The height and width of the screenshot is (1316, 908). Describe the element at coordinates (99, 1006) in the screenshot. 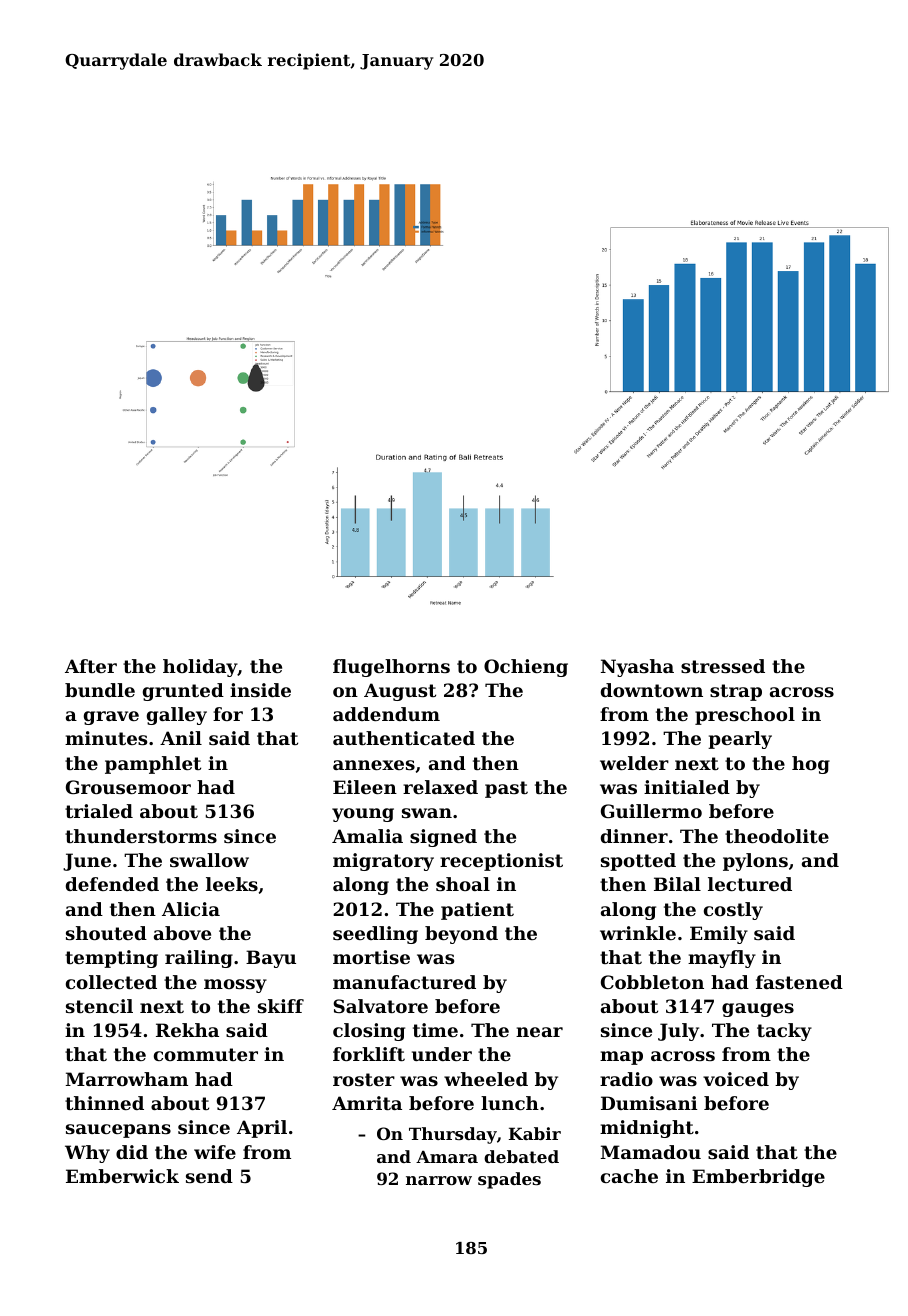

I see `stencil` at that location.
